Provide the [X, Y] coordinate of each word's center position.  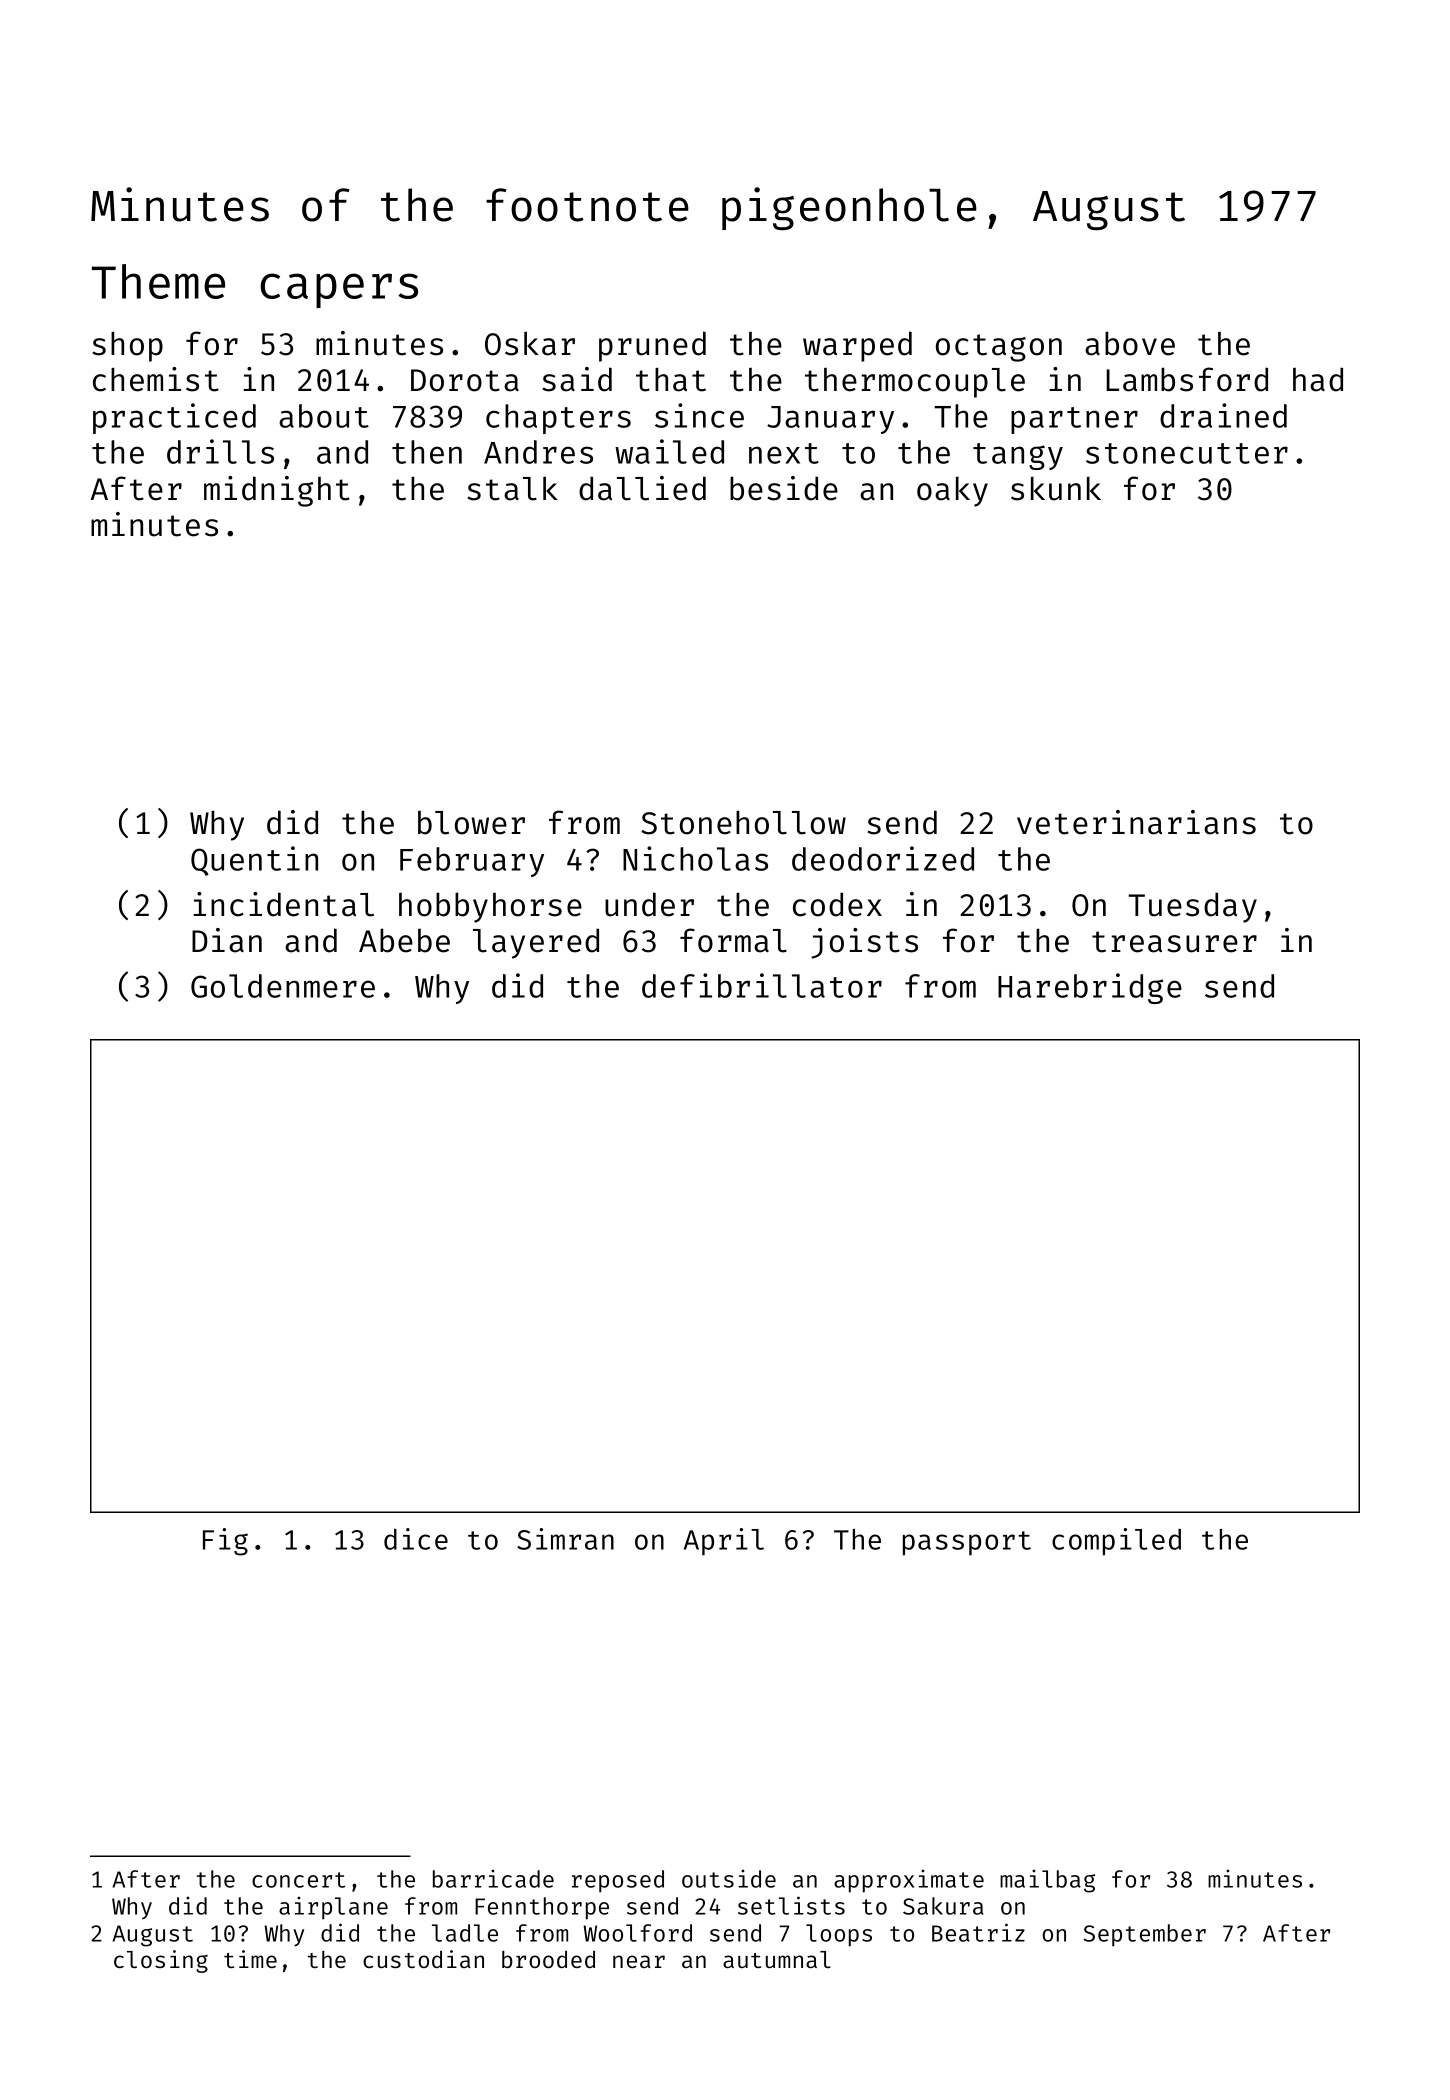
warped [857, 346]
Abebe [404, 940]
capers [339, 290]
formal [733, 940]
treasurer [1174, 942]
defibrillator [762, 985]
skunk [1056, 488]
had [1318, 379]
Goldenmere [283, 986]
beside [784, 488]
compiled [1116, 1542]
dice [416, 1539]
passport [967, 1543]
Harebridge [1090, 988]
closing [161, 1961]
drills [220, 451]
